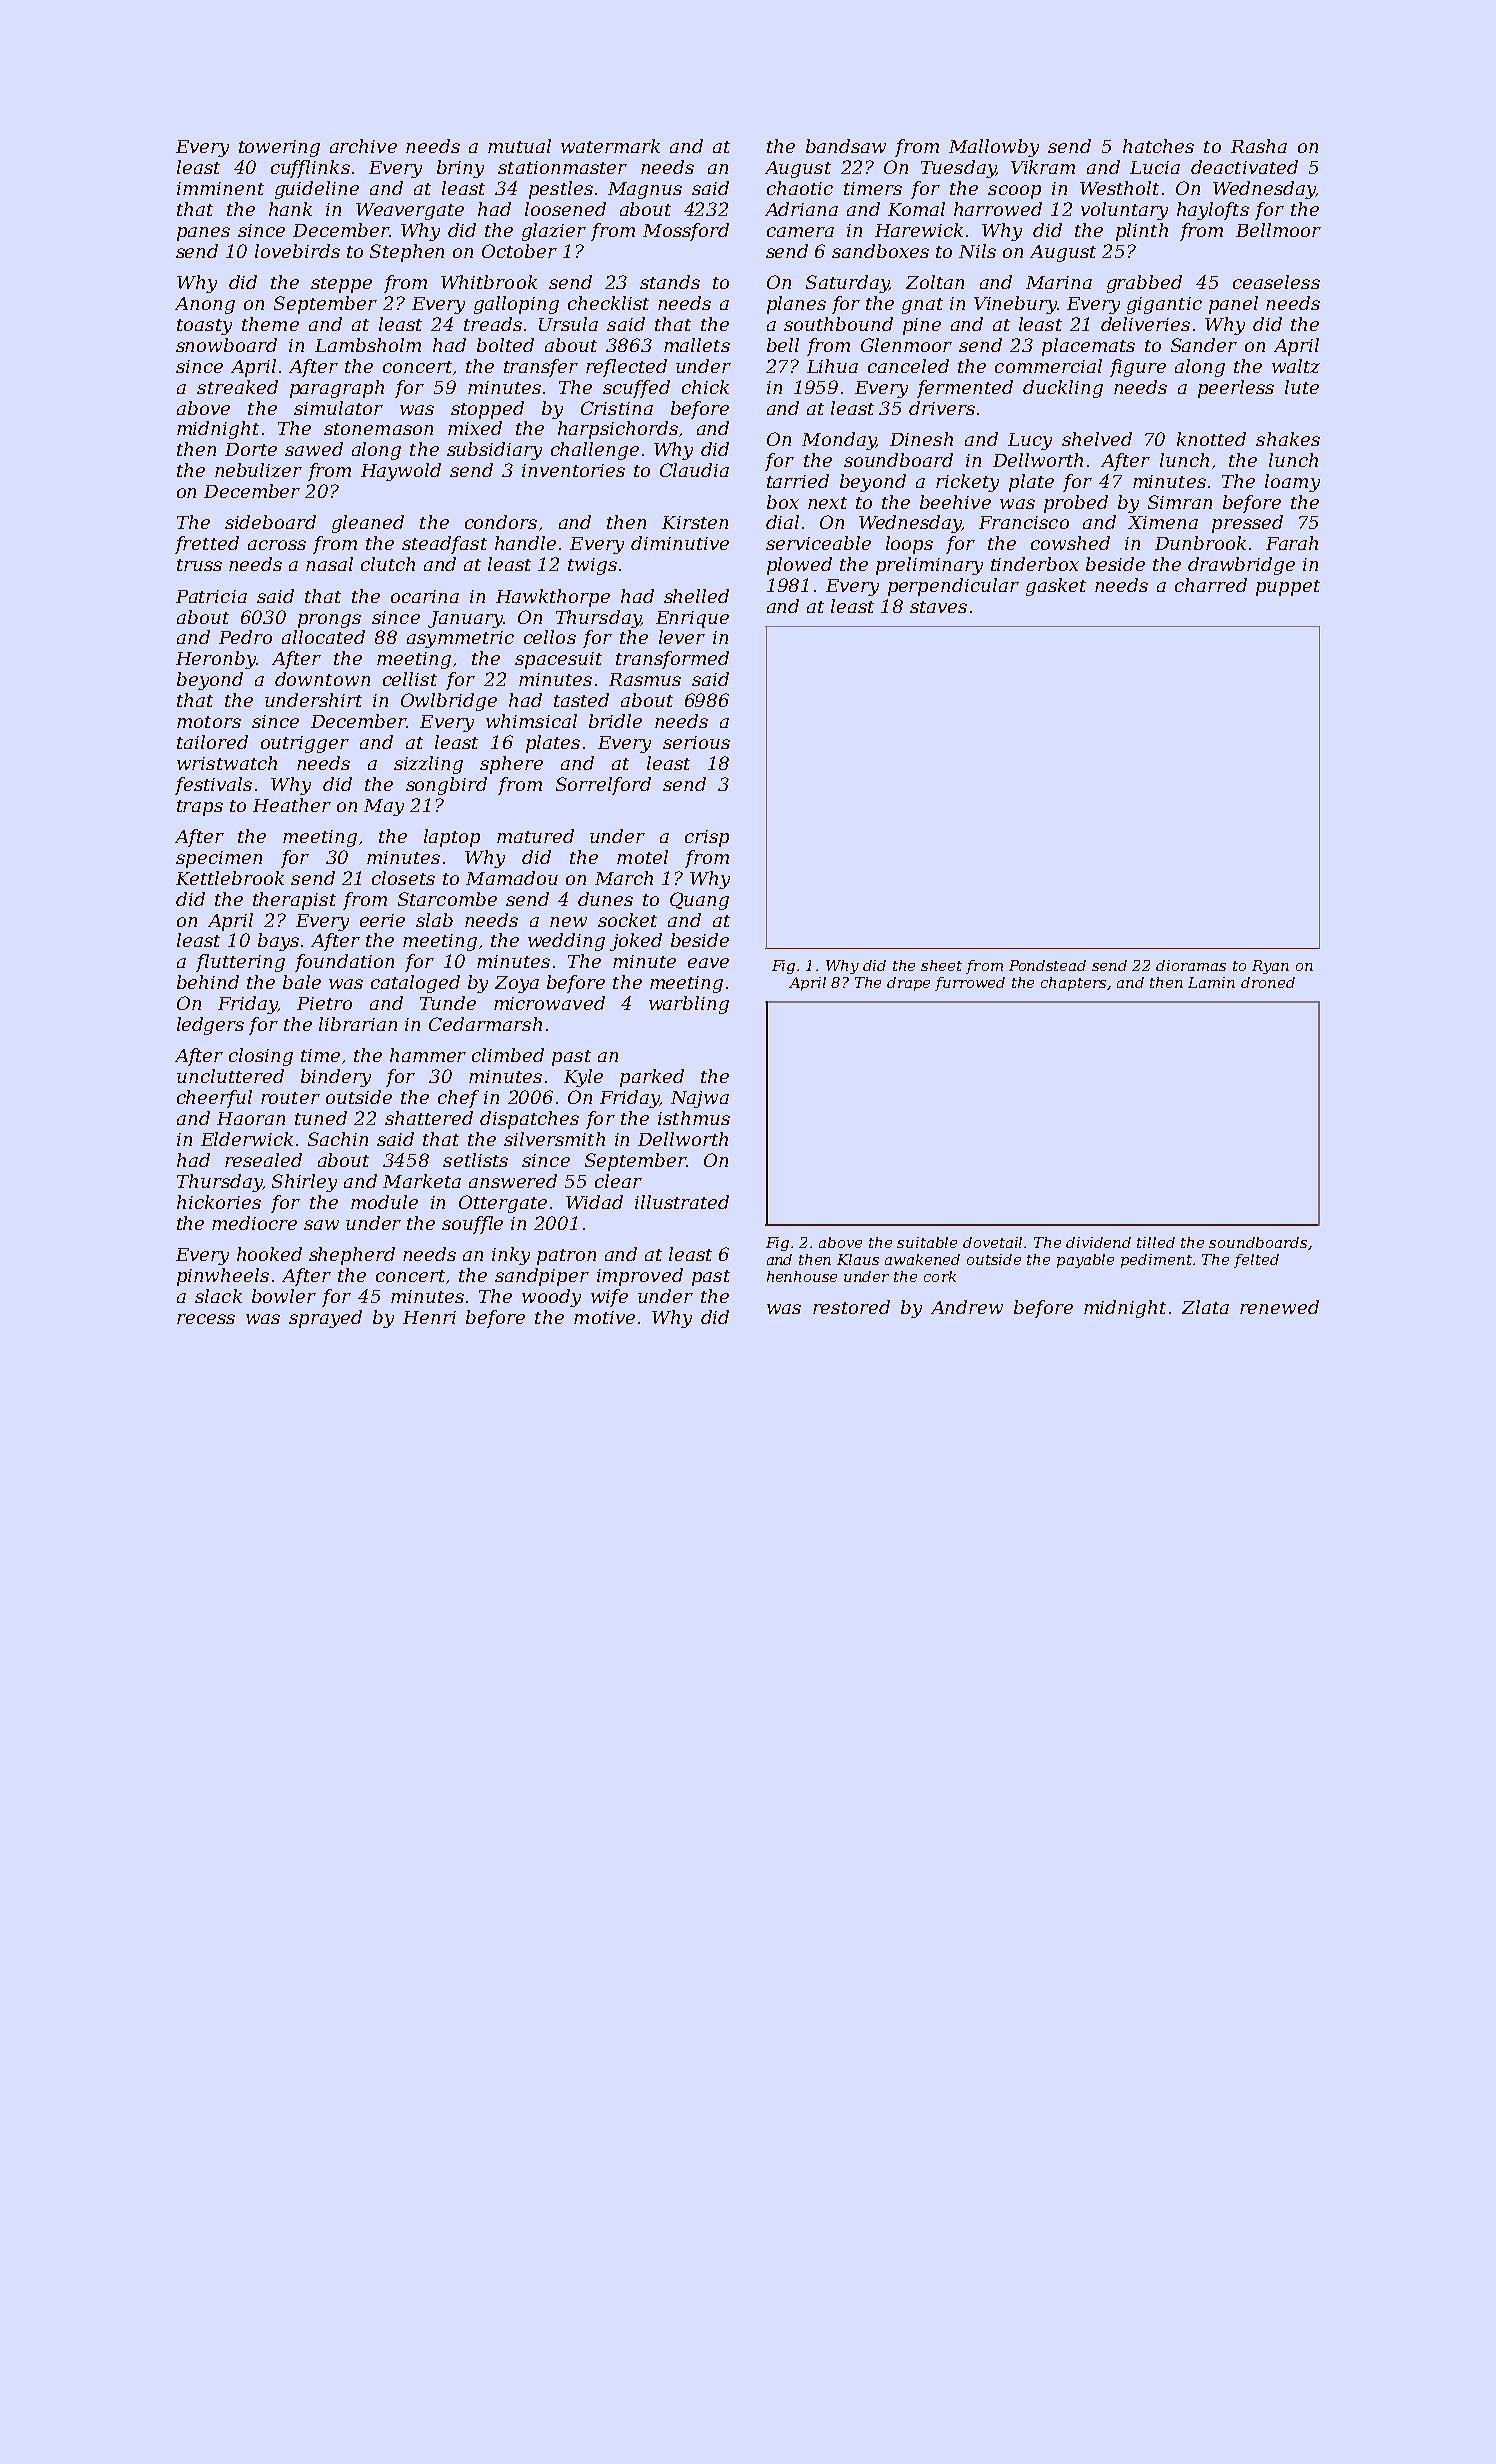  What do you see at coordinates (519, 146) in the page?
I see `mutual` at bounding box center [519, 146].
